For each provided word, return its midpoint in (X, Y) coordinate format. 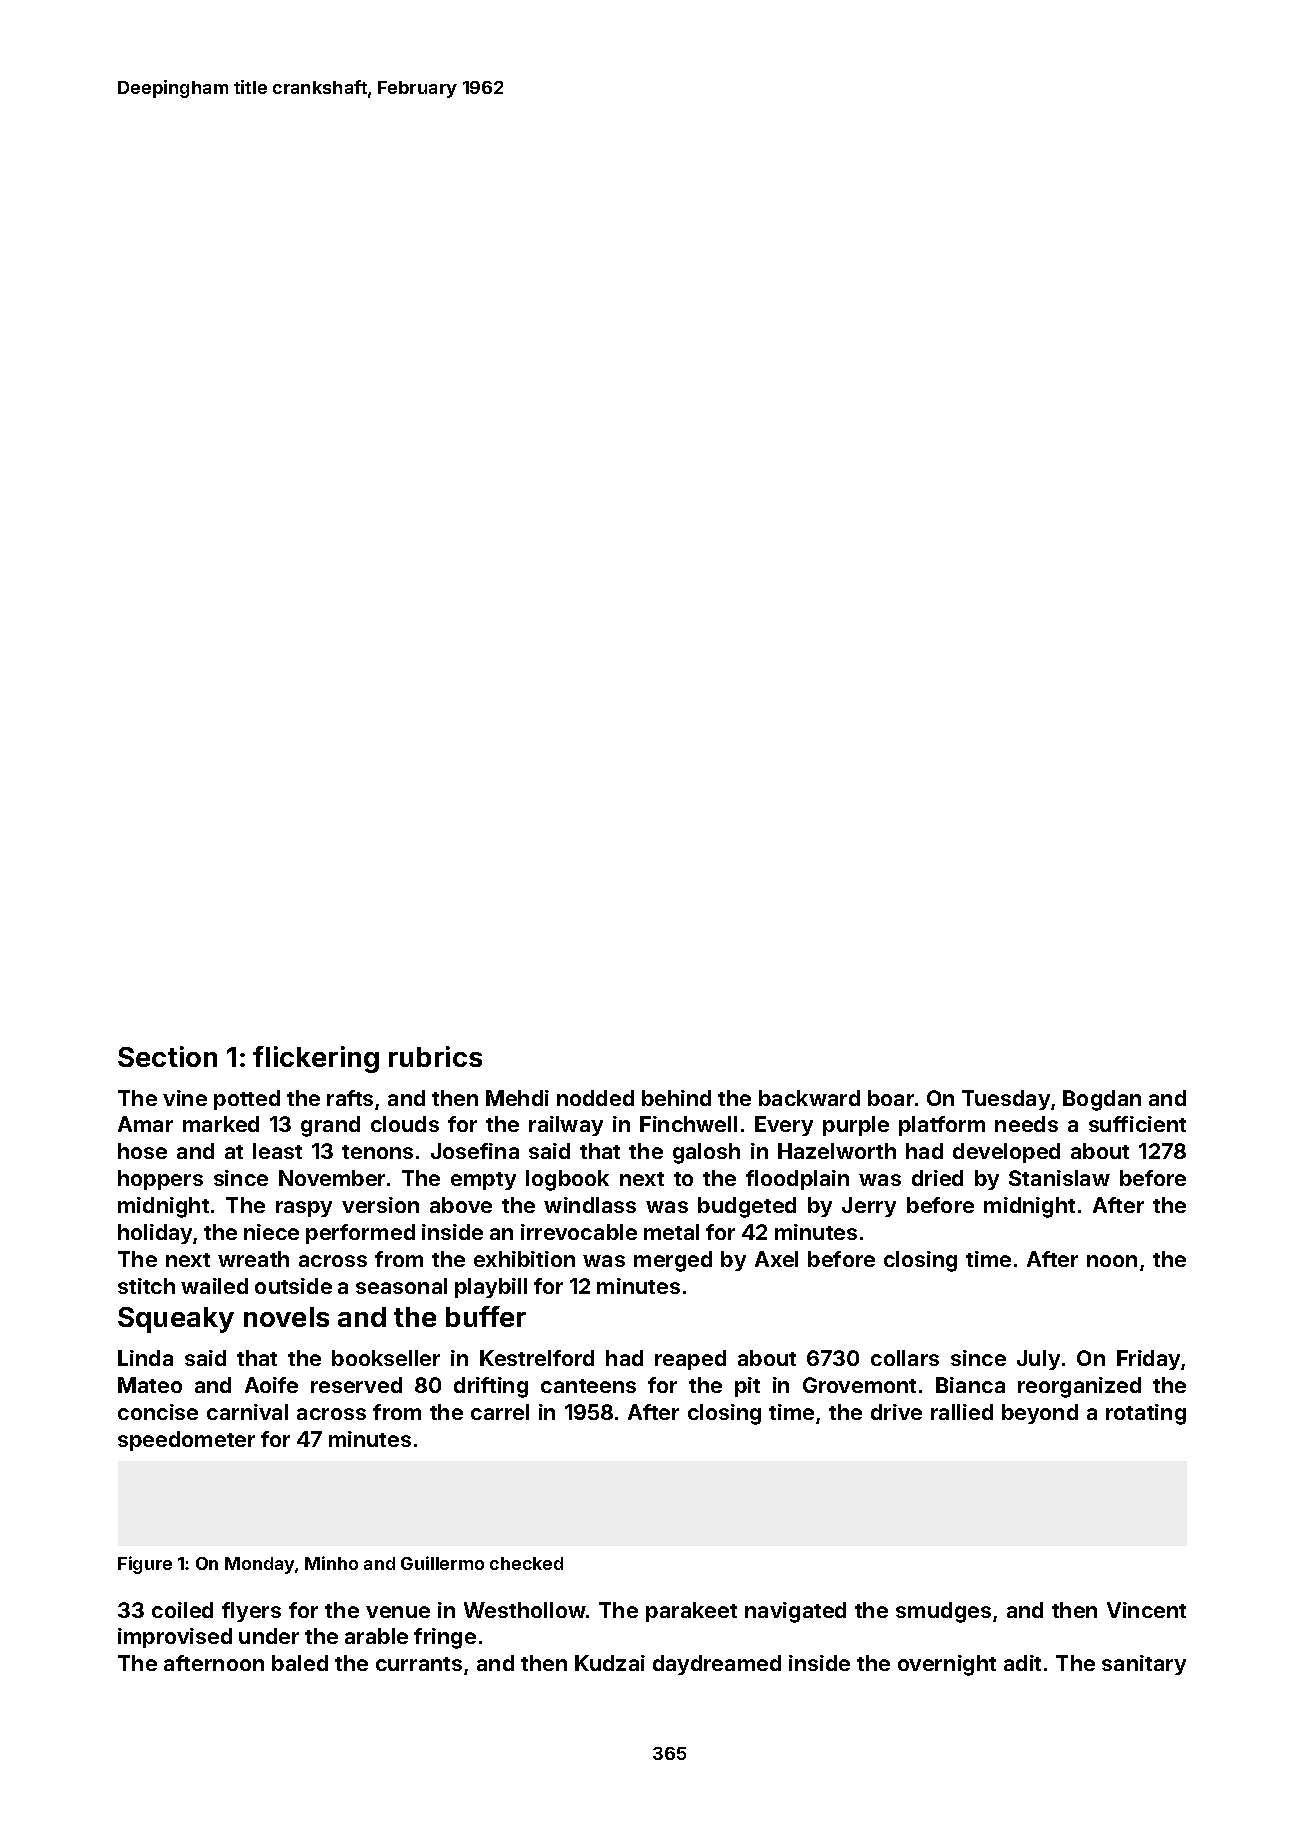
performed (360, 1234)
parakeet (691, 1612)
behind (676, 1098)
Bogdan (1102, 1100)
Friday (1148, 1360)
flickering (316, 1059)
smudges (943, 1612)
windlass (590, 1205)
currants (419, 1664)
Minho (331, 1563)
